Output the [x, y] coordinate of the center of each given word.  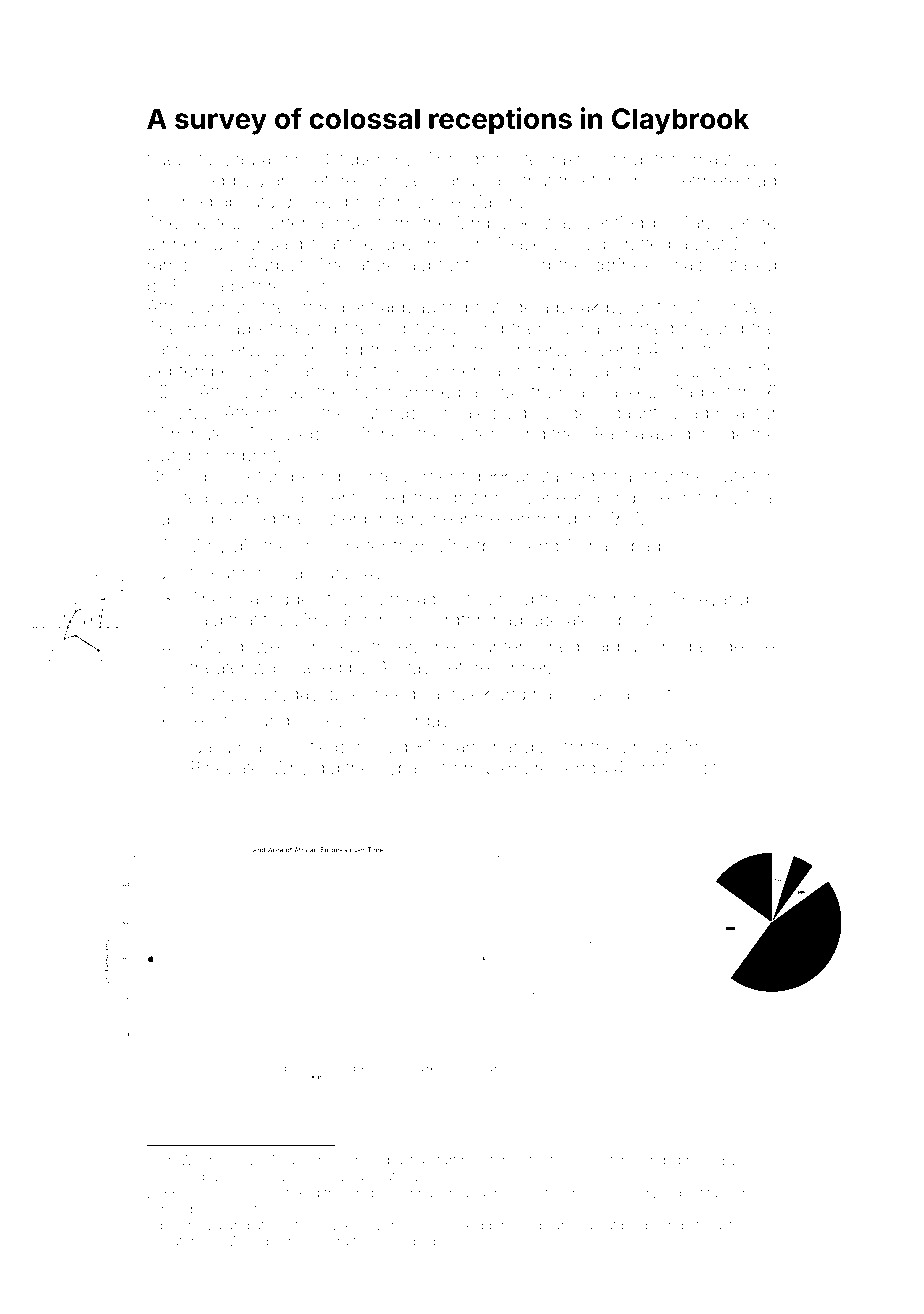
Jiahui [171, 518]
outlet [735, 476]
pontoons [669, 770]
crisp [363, 1194]
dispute [206, 1177]
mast [712, 159]
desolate [504, 159]
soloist [594, 1160]
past [606, 373]
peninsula [191, 1226]
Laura [248, 159]
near [451, 519]
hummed [424, 393]
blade [639, 1225]
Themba [224, 599]
